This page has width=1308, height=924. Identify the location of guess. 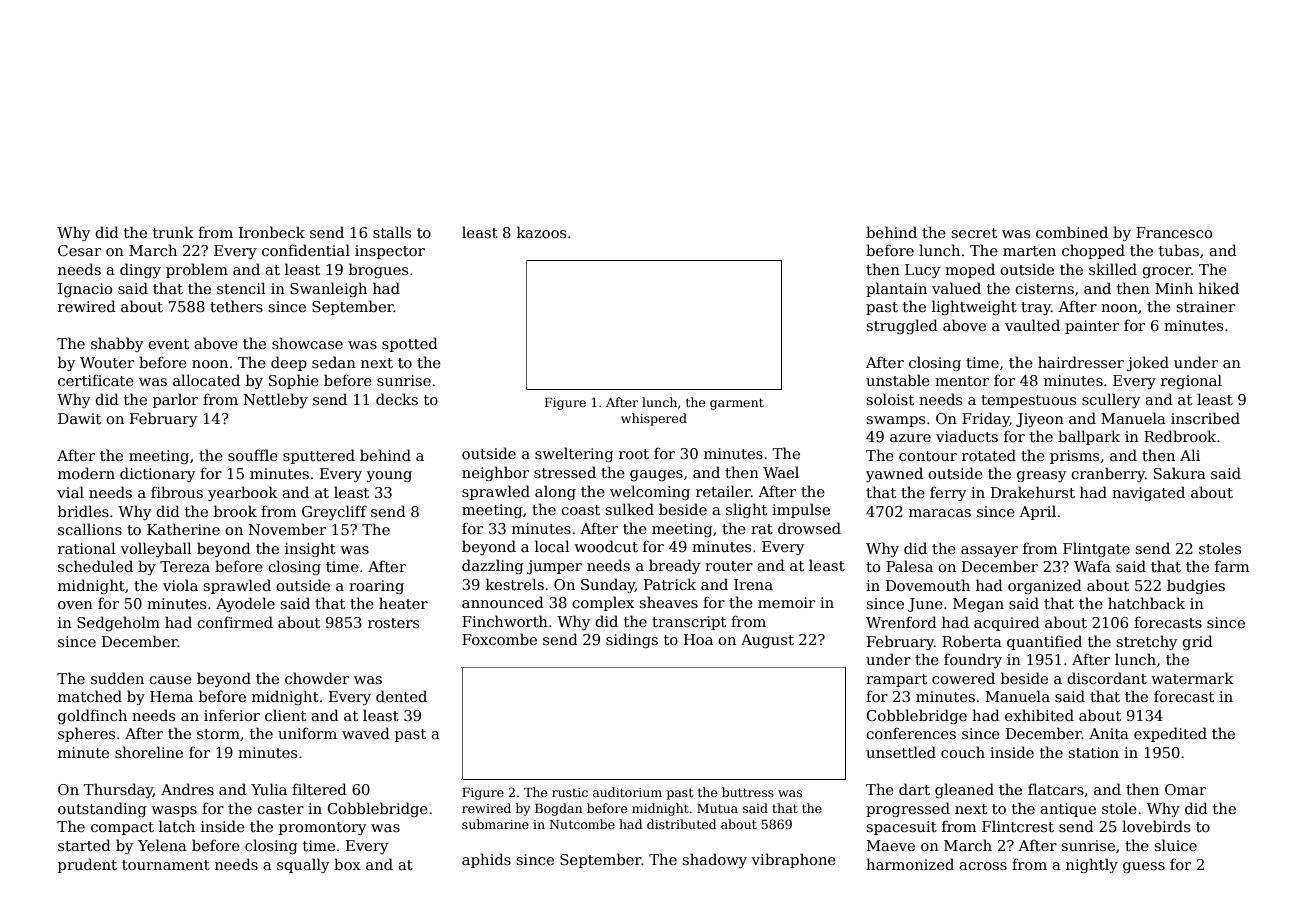
(1144, 867).
